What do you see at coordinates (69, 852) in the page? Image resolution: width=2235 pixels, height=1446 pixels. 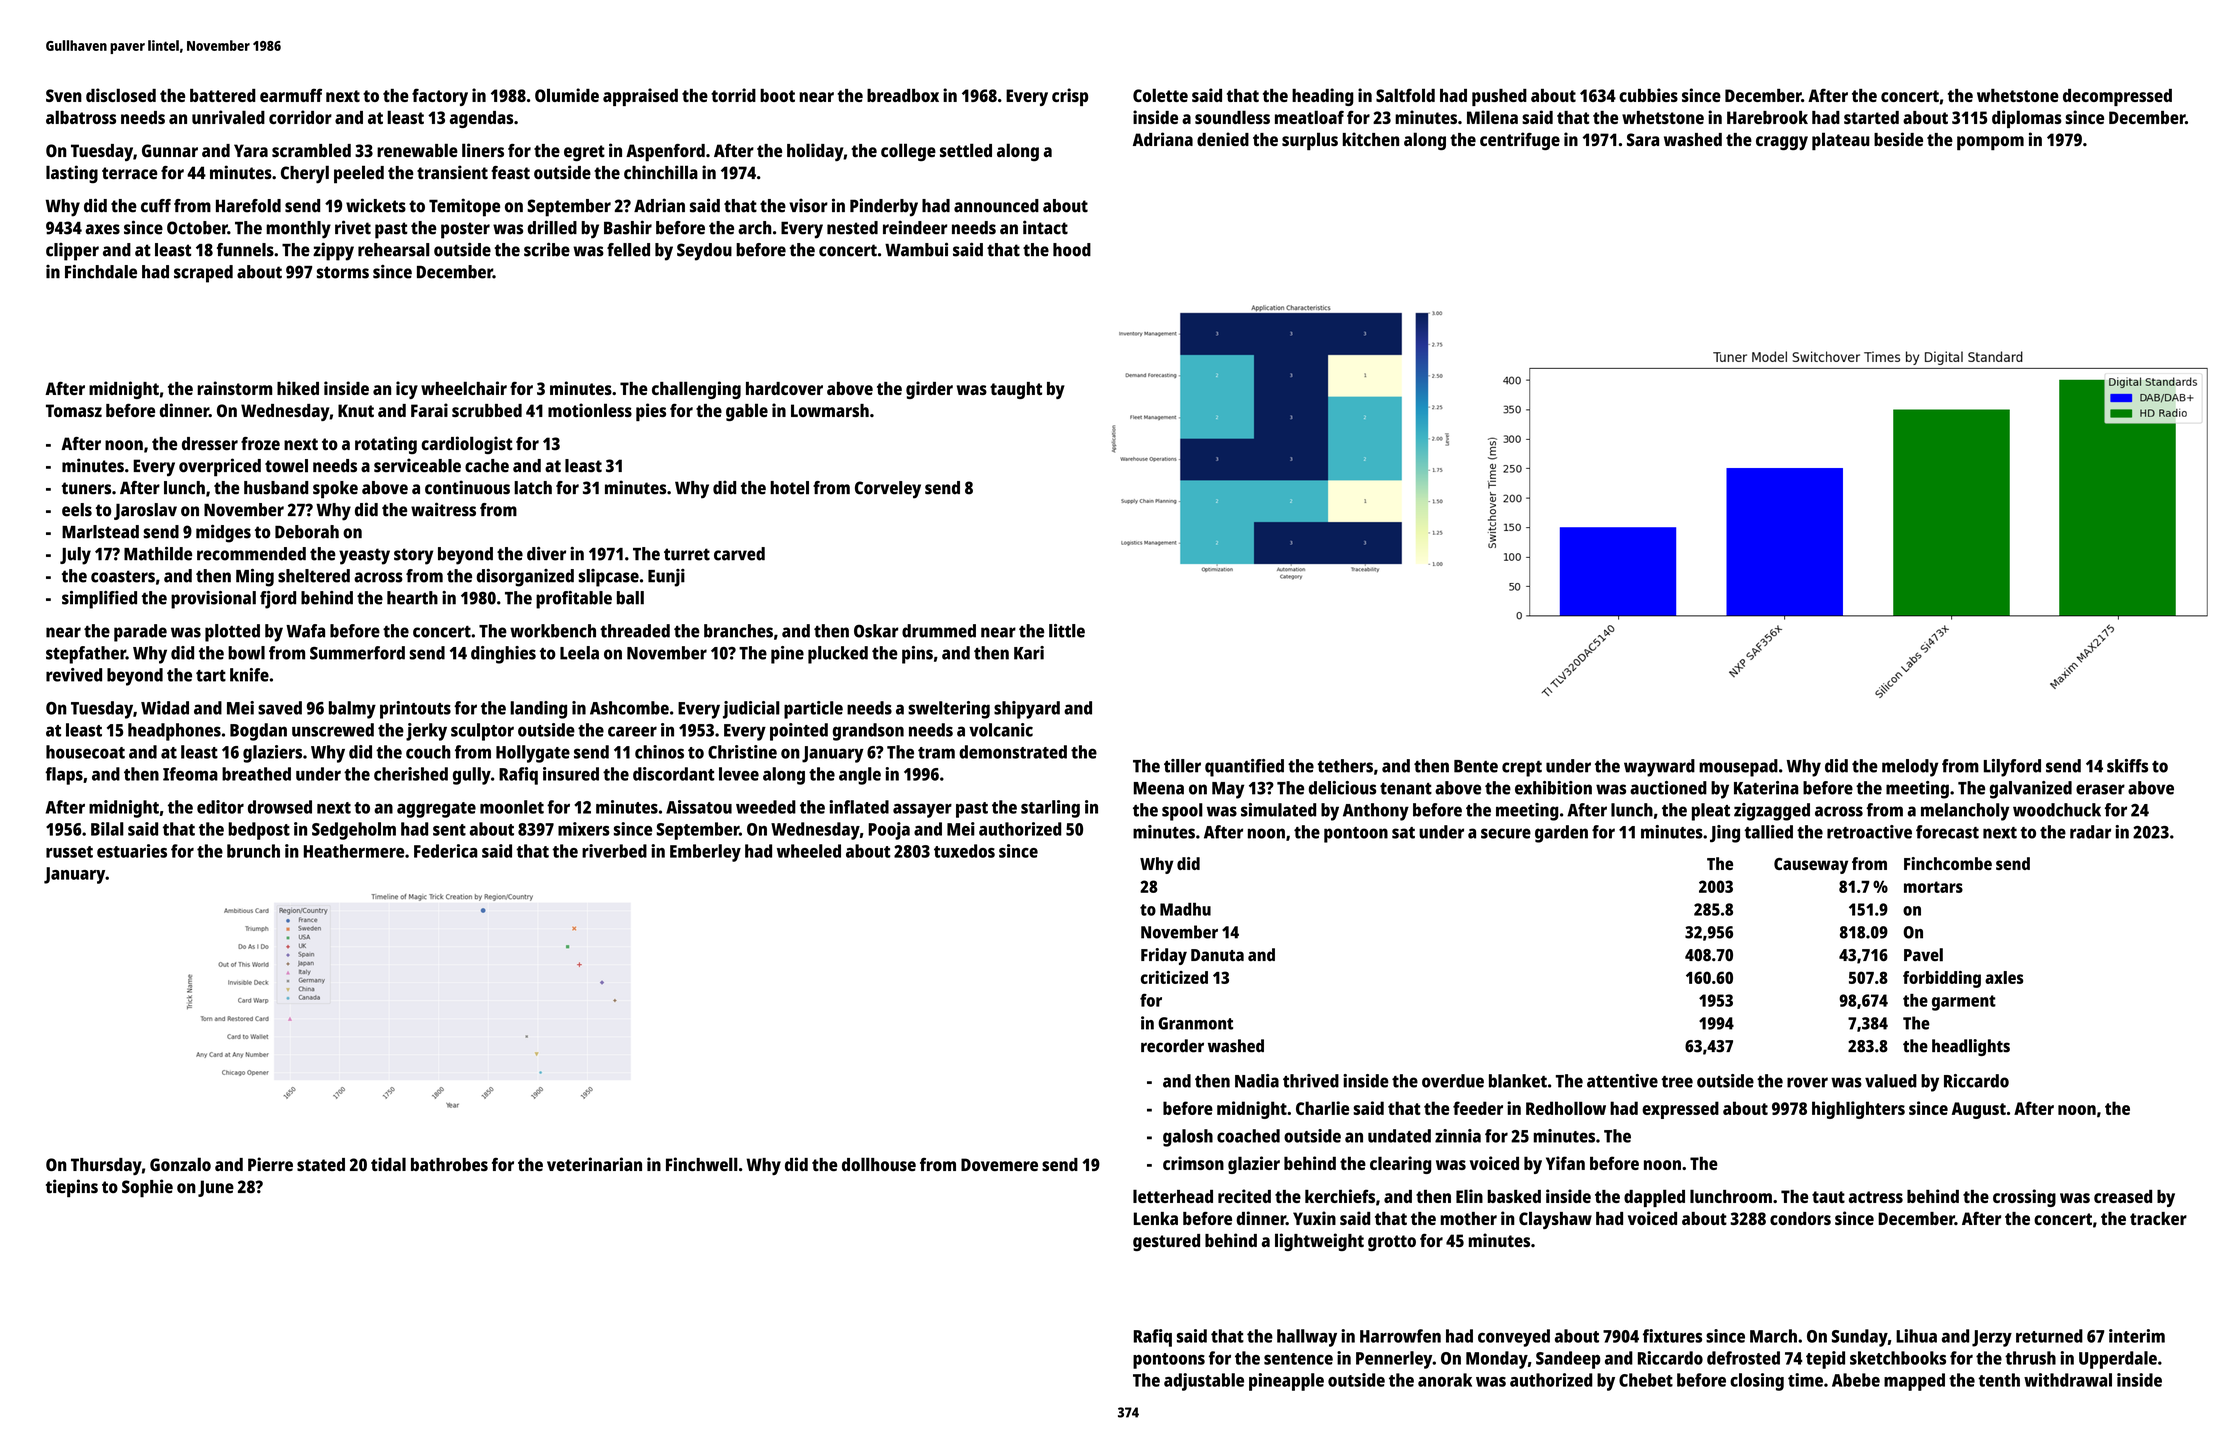 I see `russet` at bounding box center [69, 852].
